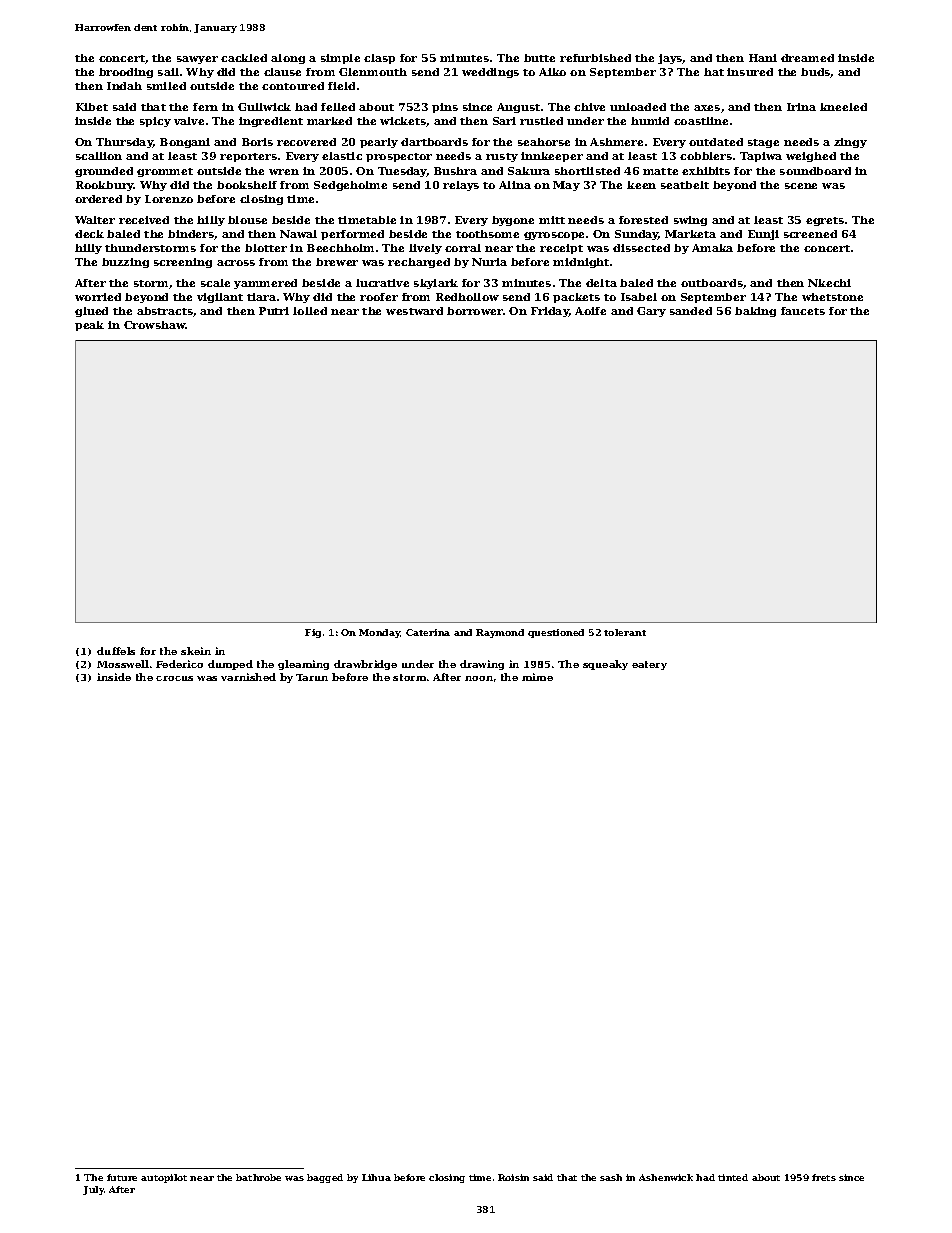  I want to click on varnished, so click(248, 677).
